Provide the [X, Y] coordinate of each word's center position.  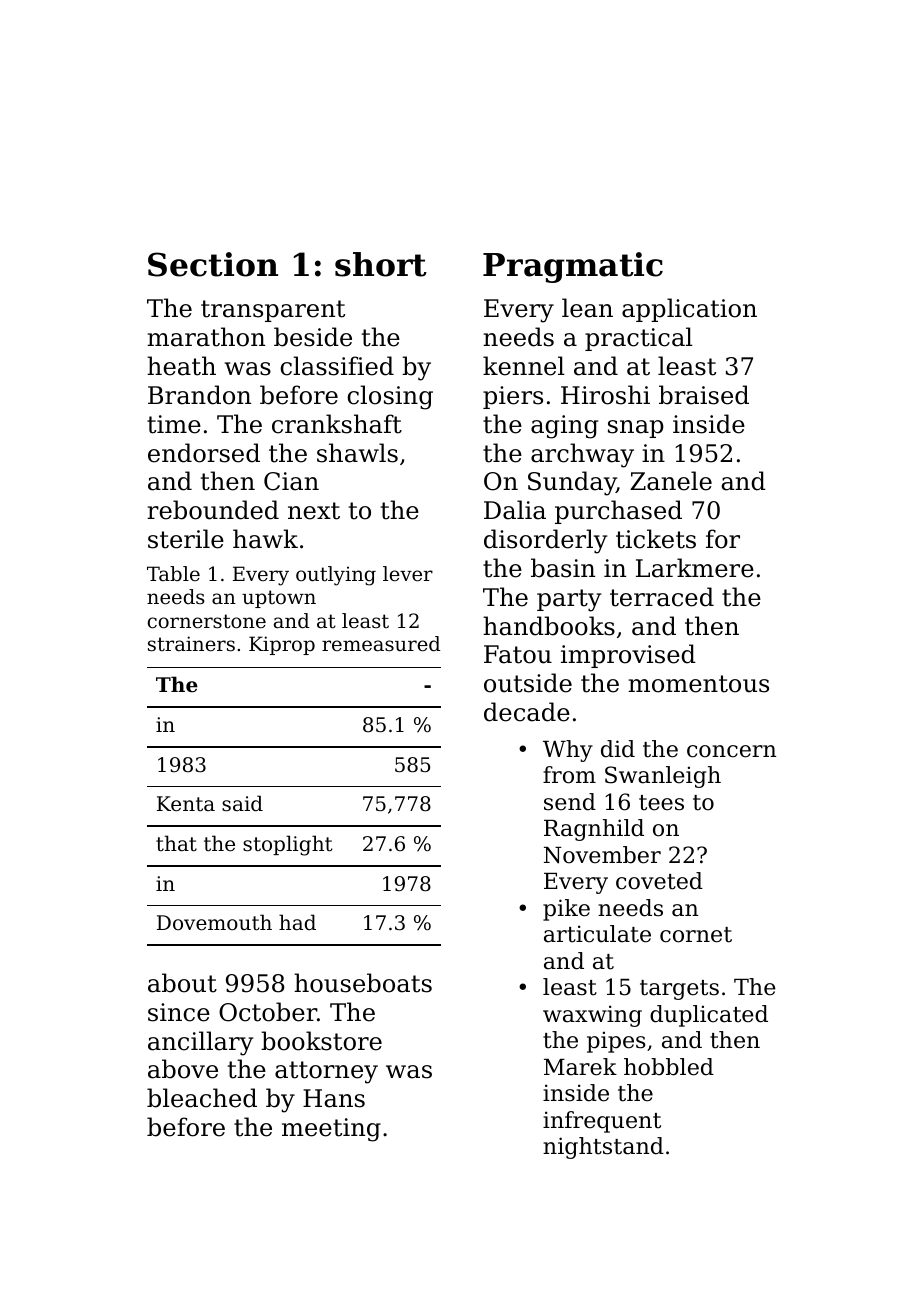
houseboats [363, 983]
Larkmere [695, 568]
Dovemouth [214, 922]
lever [408, 574]
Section [213, 264]
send [570, 802]
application [689, 310]
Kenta [186, 803]
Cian [291, 481]
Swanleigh [663, 777]
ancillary [200, 1043]
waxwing [592, 1016]
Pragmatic [573, 267]
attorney [326, 1072]
